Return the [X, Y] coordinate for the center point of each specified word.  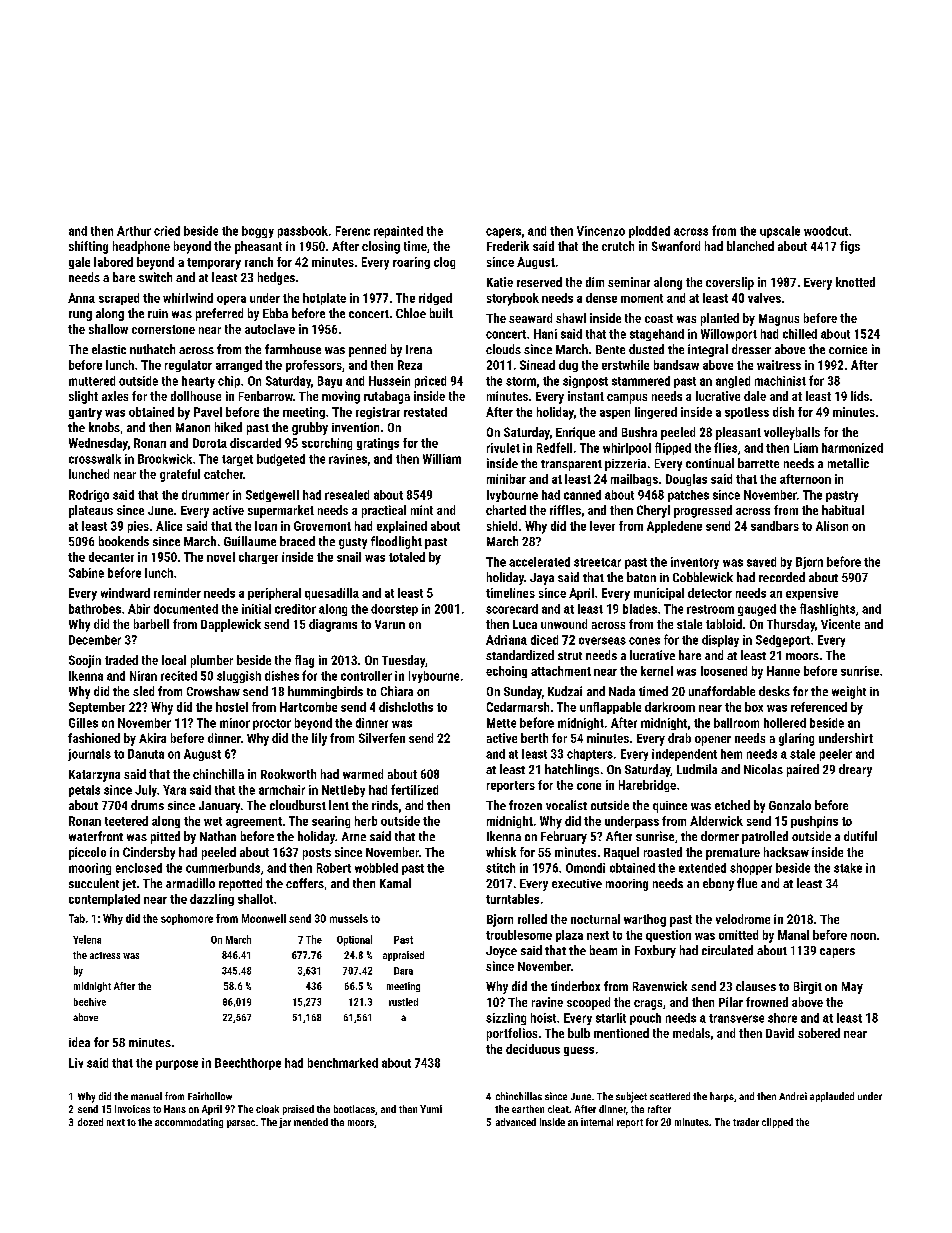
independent [684, 755]
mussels [349, 918]
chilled [800, 334]
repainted [398, 232]
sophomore [187, 919]
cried [167, 231]
